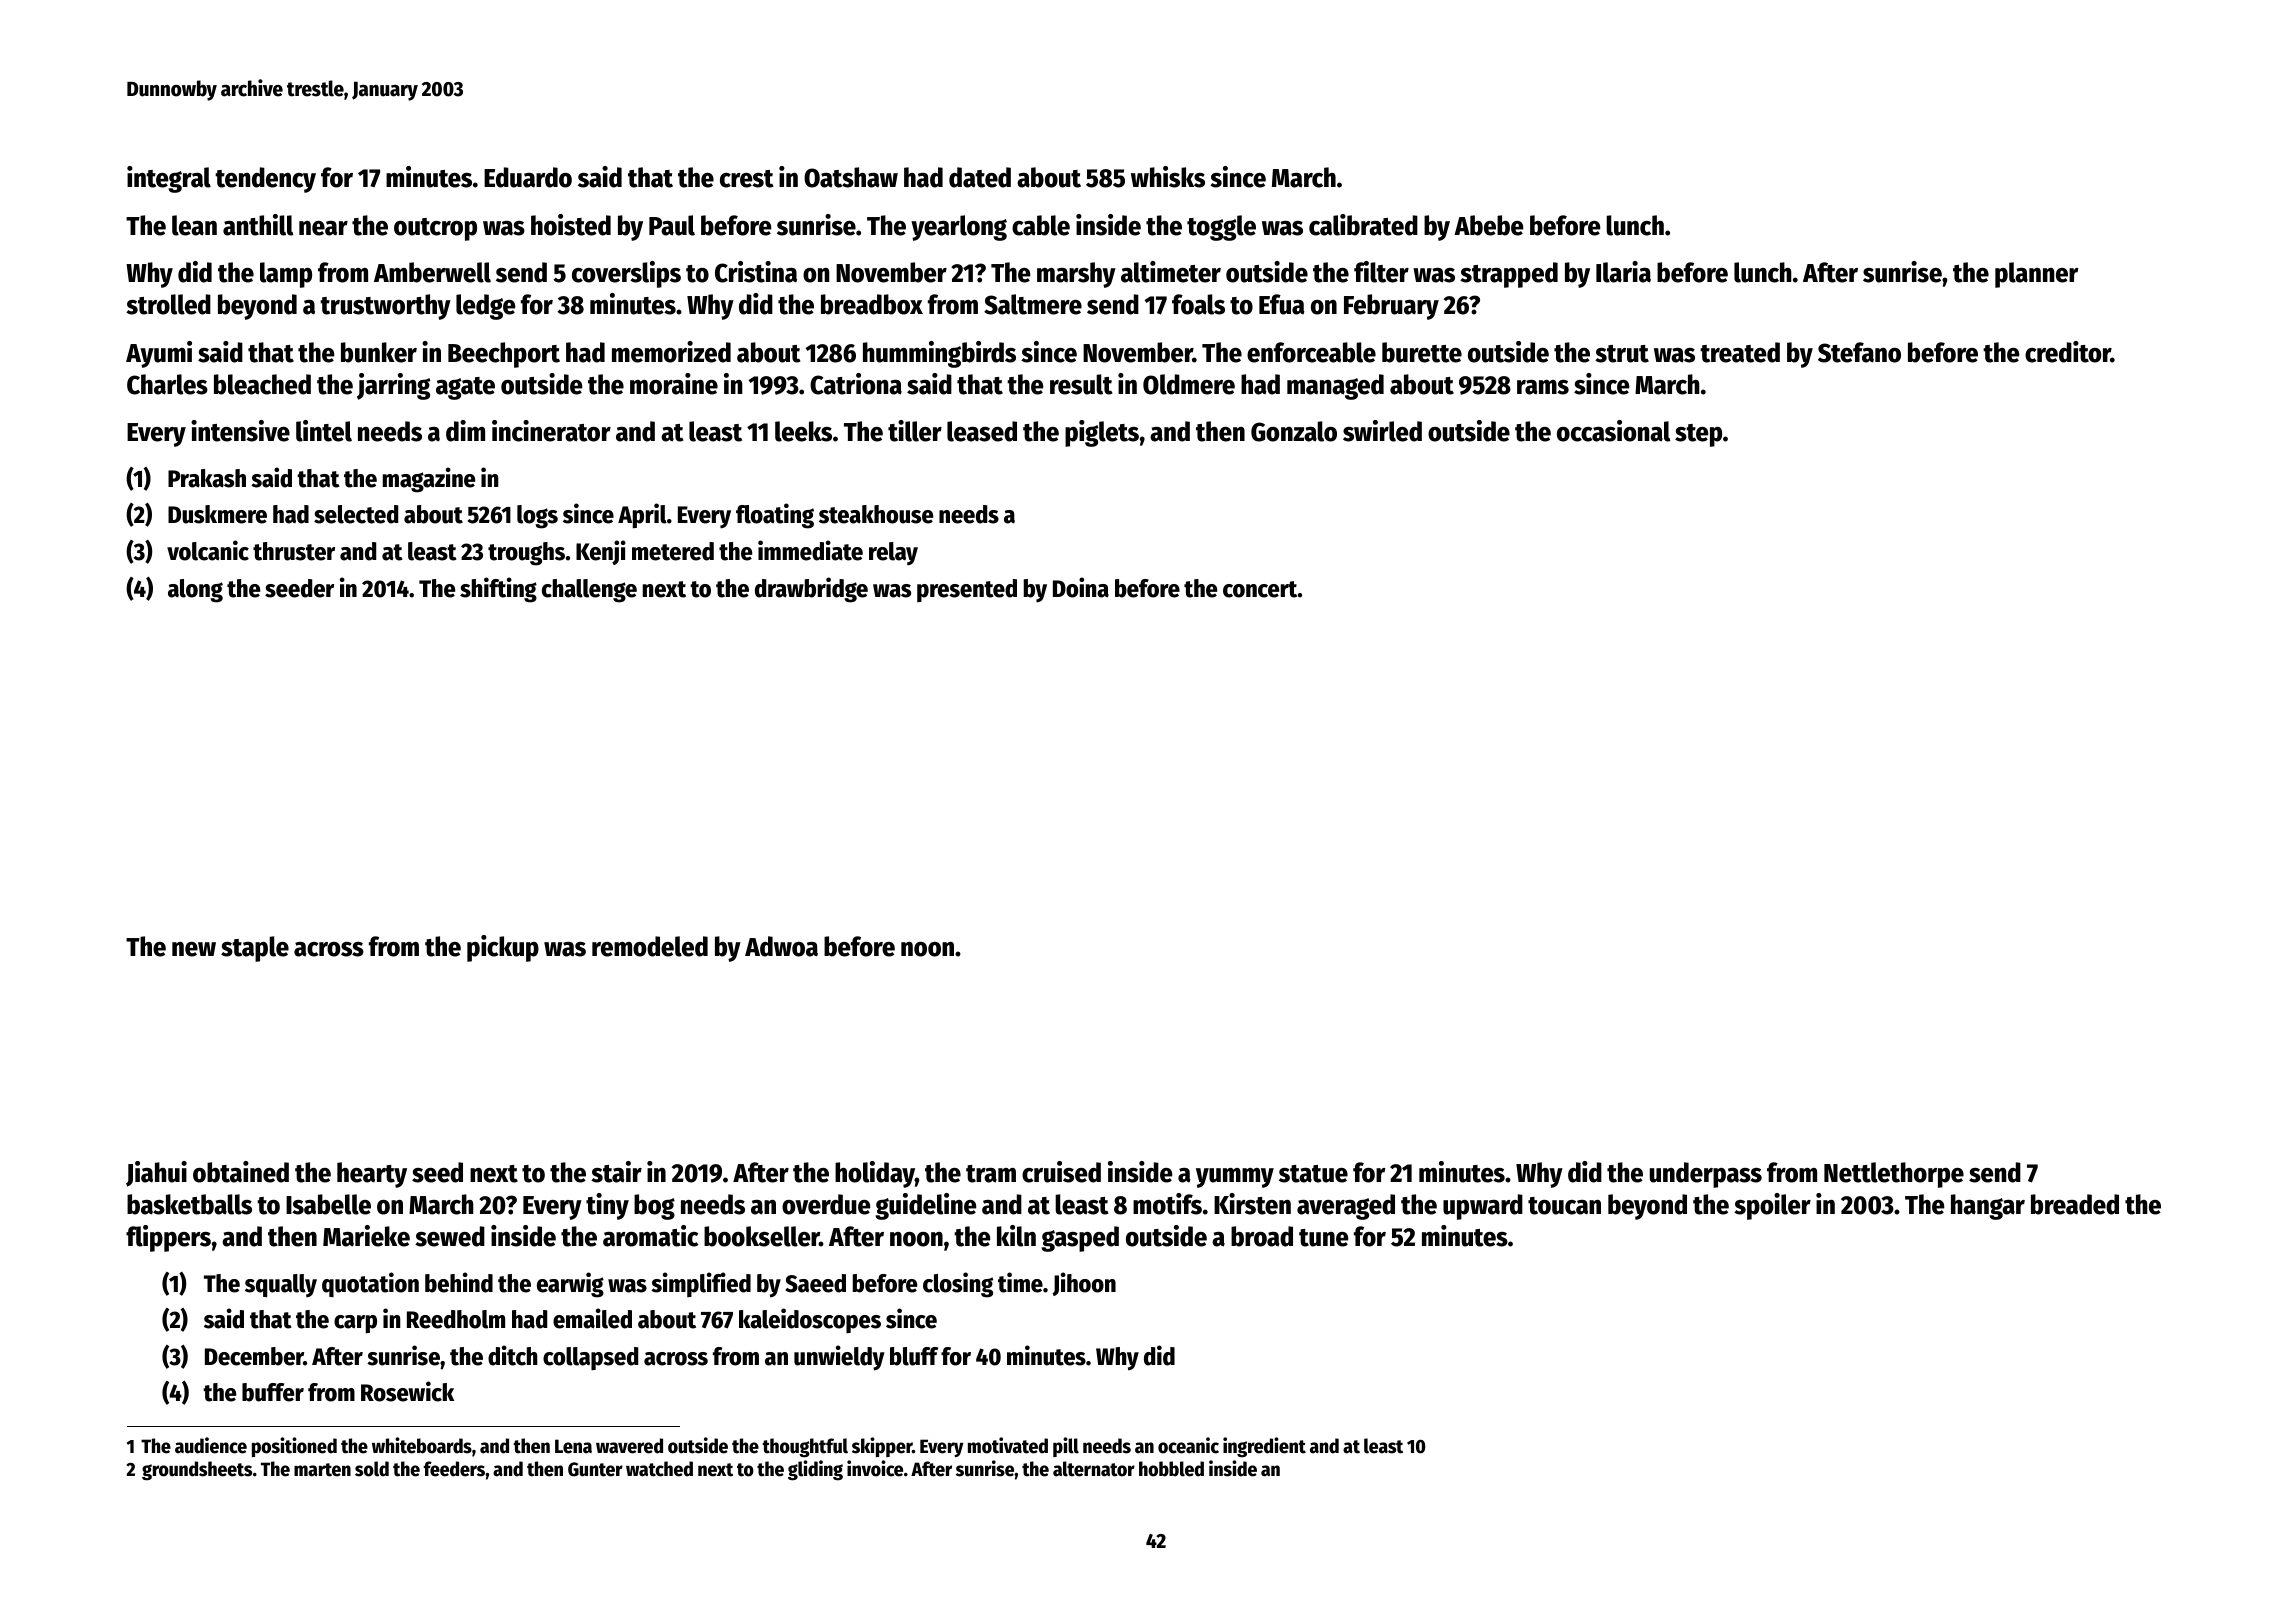  I want to click on concert, so click(1260, 589).
